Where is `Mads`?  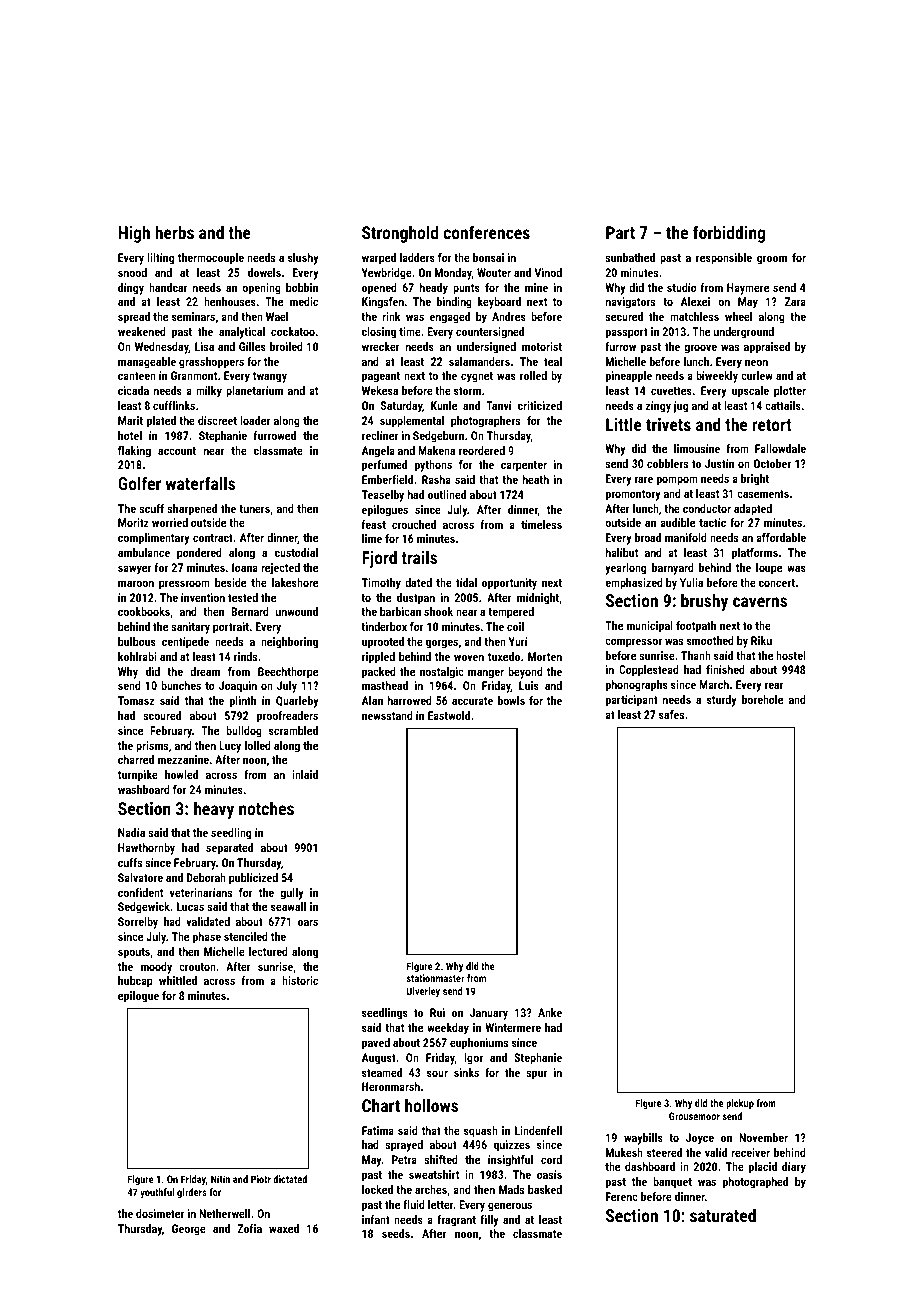 Mads is located at coordinates (511, 1189).
